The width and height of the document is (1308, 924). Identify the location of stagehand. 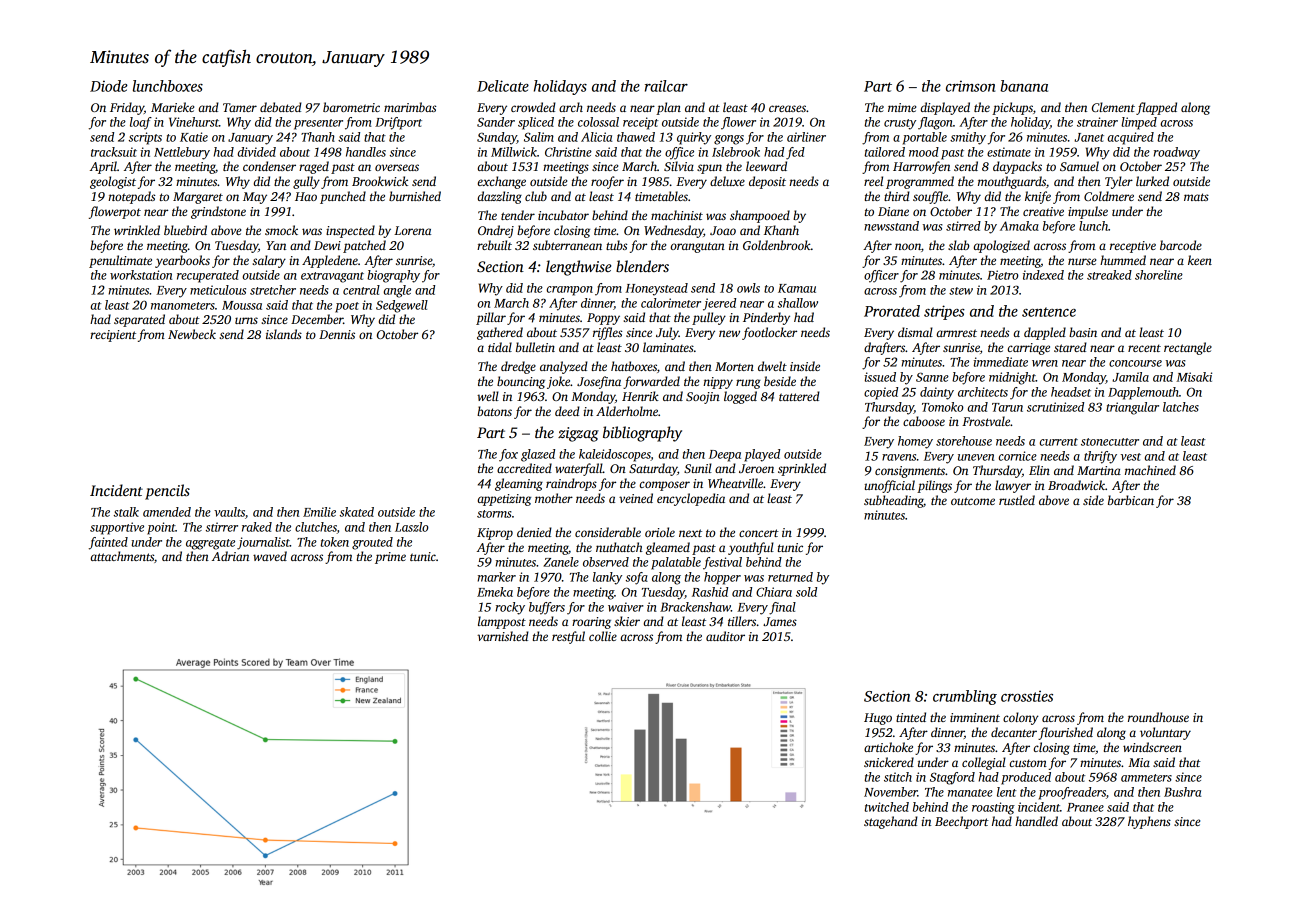
(891, 822).
